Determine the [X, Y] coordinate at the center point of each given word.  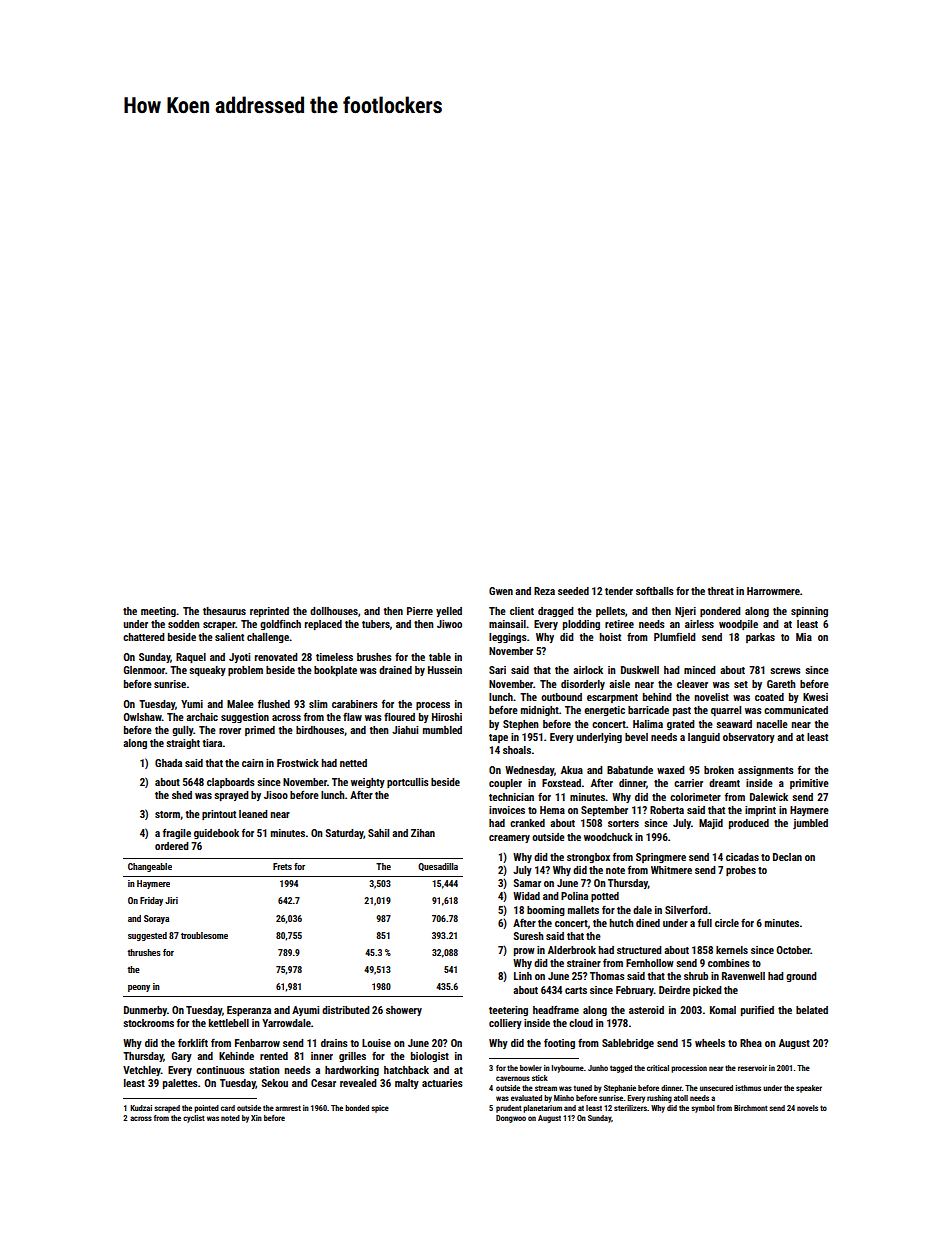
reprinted [269, 612]
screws [785, 671]
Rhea [751, 1043]
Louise [376, 1043]
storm [167, 814]
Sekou [275, 1083]
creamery [509, 839]
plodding [581, 625]
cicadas [742, 857]
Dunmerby [145, 1011]
